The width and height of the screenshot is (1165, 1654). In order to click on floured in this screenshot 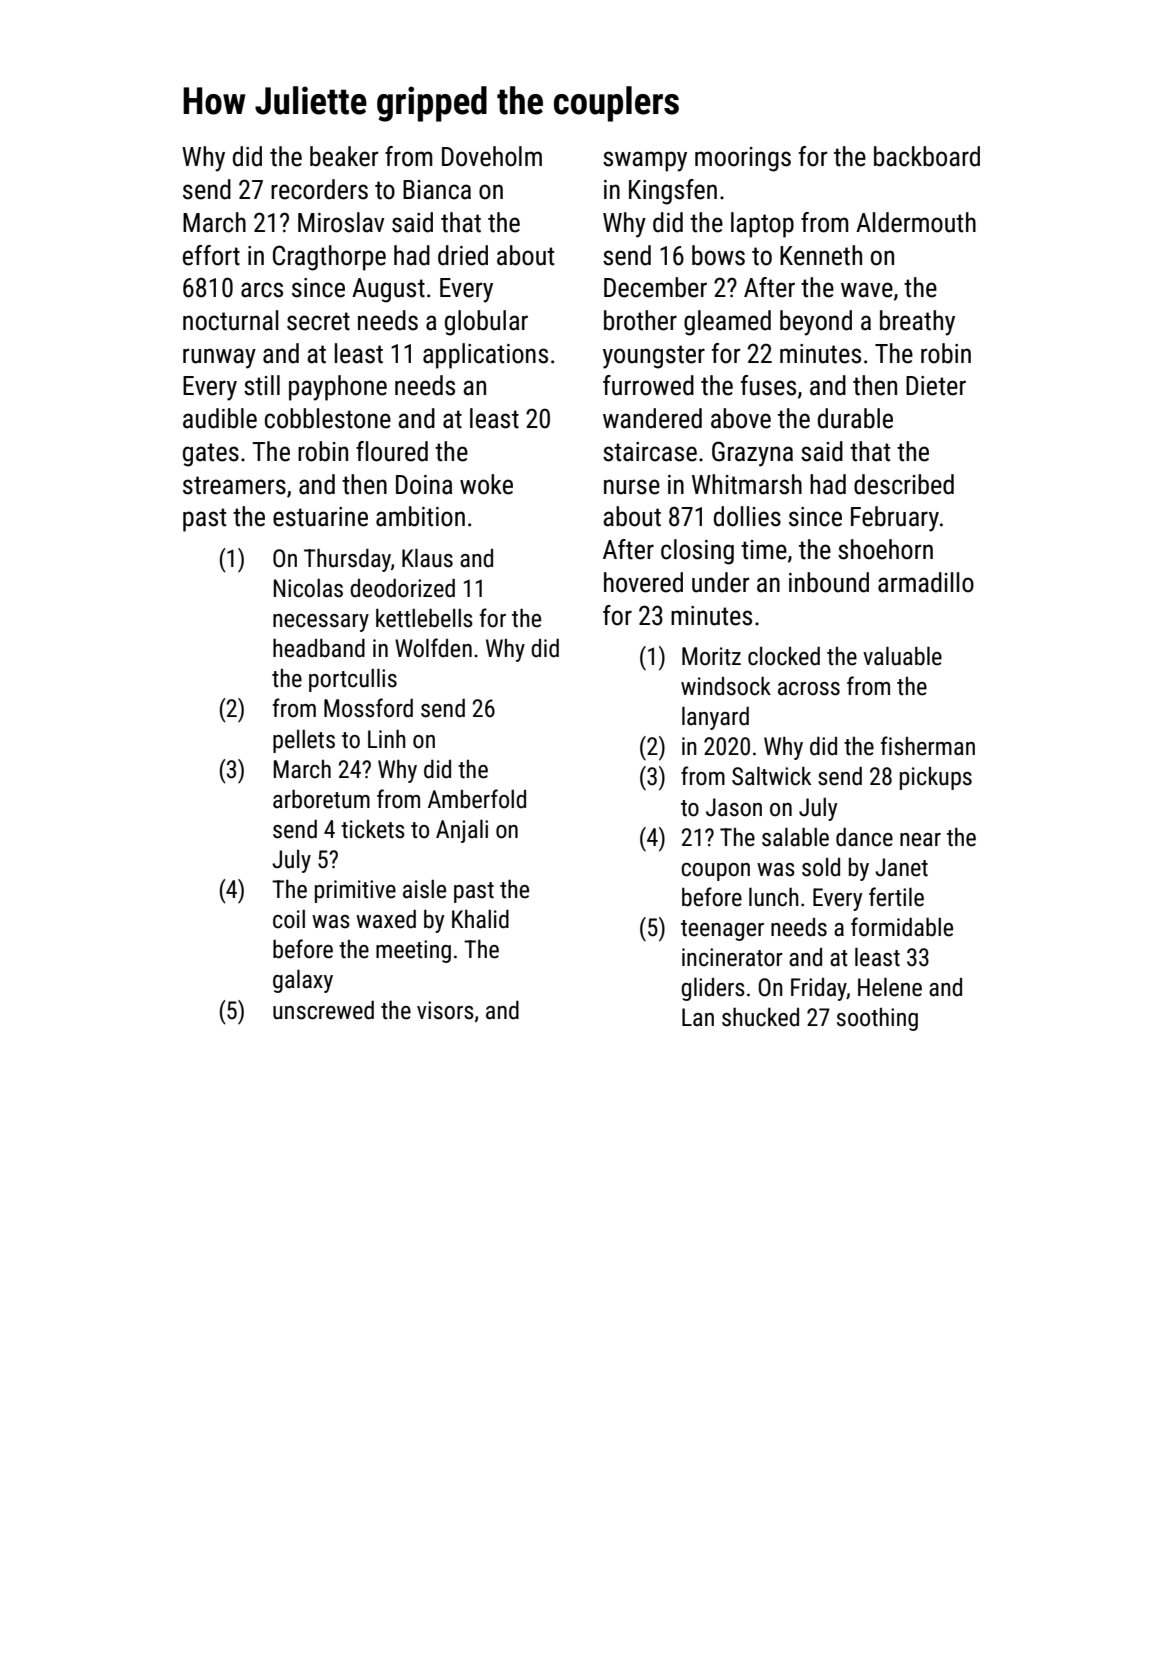, I will do `click(392, 451)`.
